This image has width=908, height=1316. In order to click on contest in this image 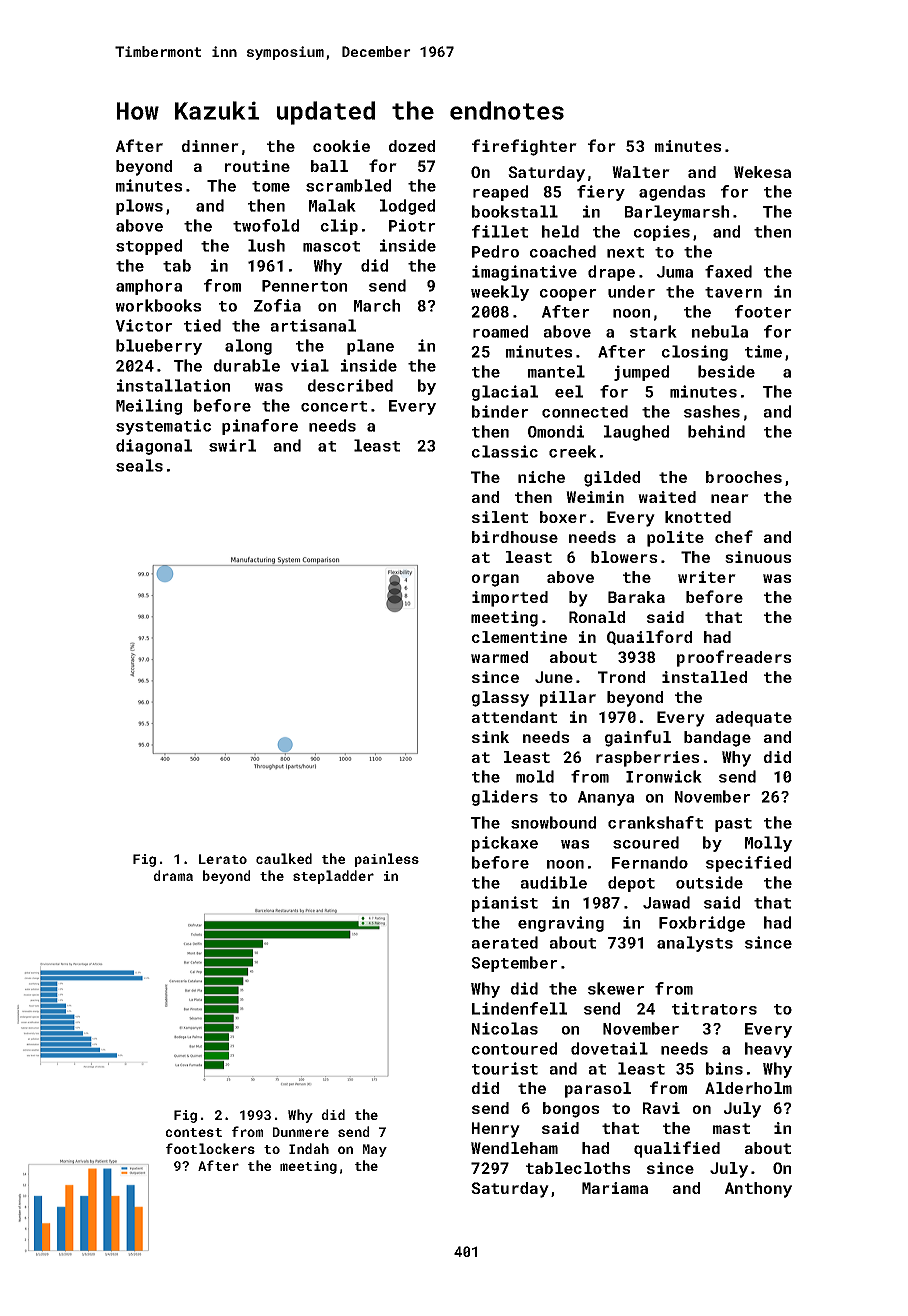, I will do `click(194, 1132)`.
